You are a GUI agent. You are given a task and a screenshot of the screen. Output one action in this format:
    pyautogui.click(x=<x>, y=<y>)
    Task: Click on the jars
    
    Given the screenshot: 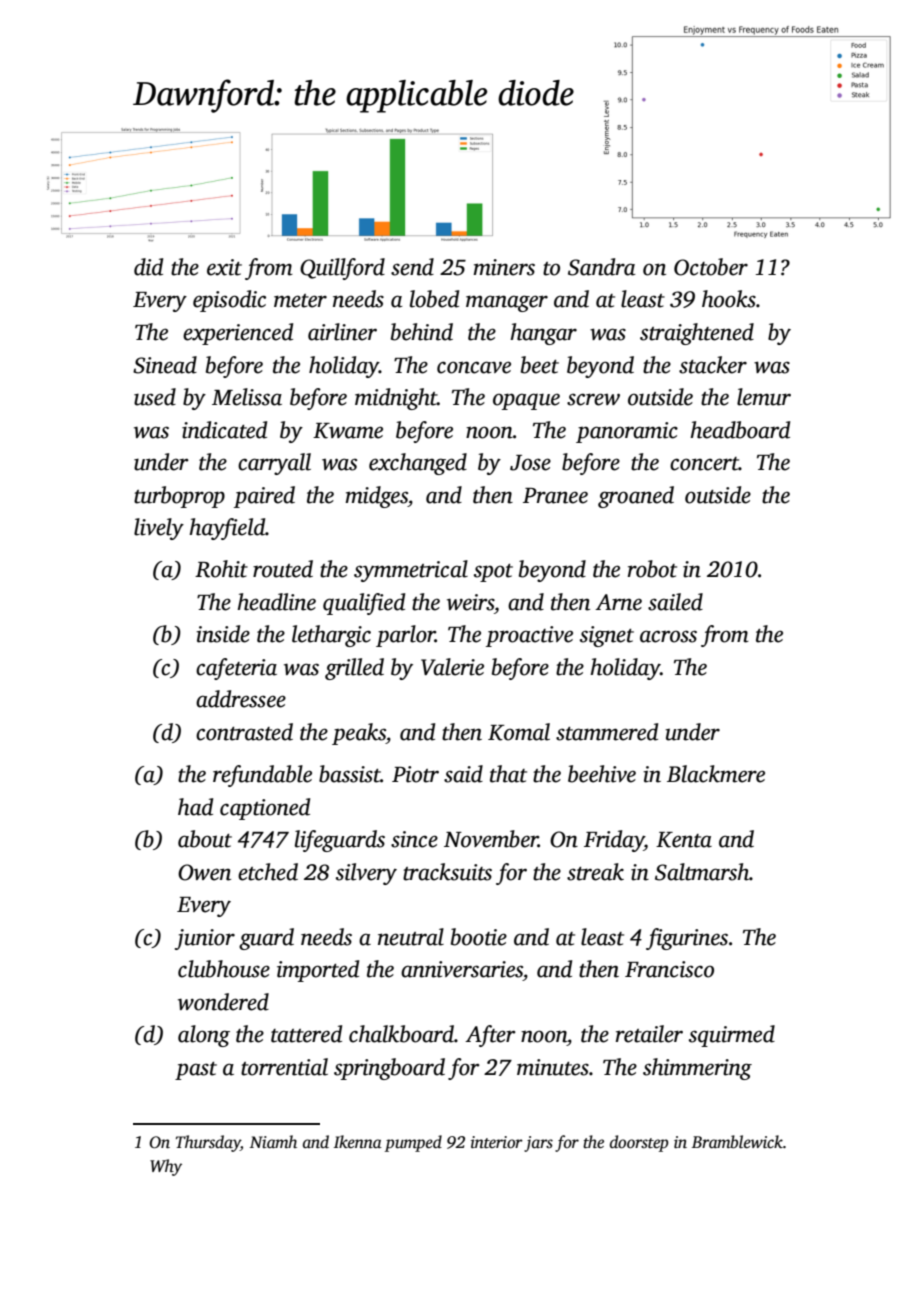 What is the action you would take?
    pyautogui.click(x=538, y=1144)
